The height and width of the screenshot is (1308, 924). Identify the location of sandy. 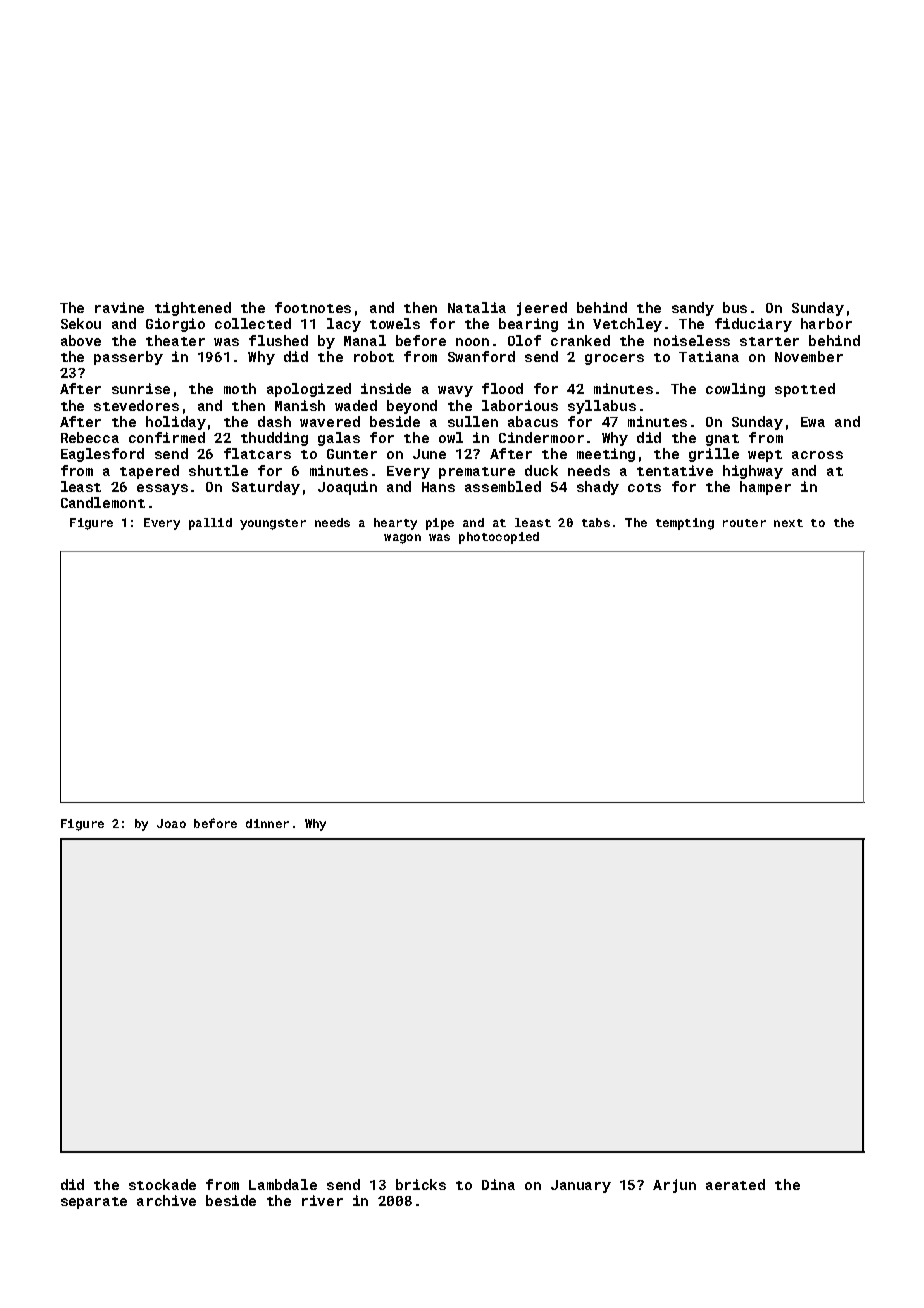
(693, 309).
